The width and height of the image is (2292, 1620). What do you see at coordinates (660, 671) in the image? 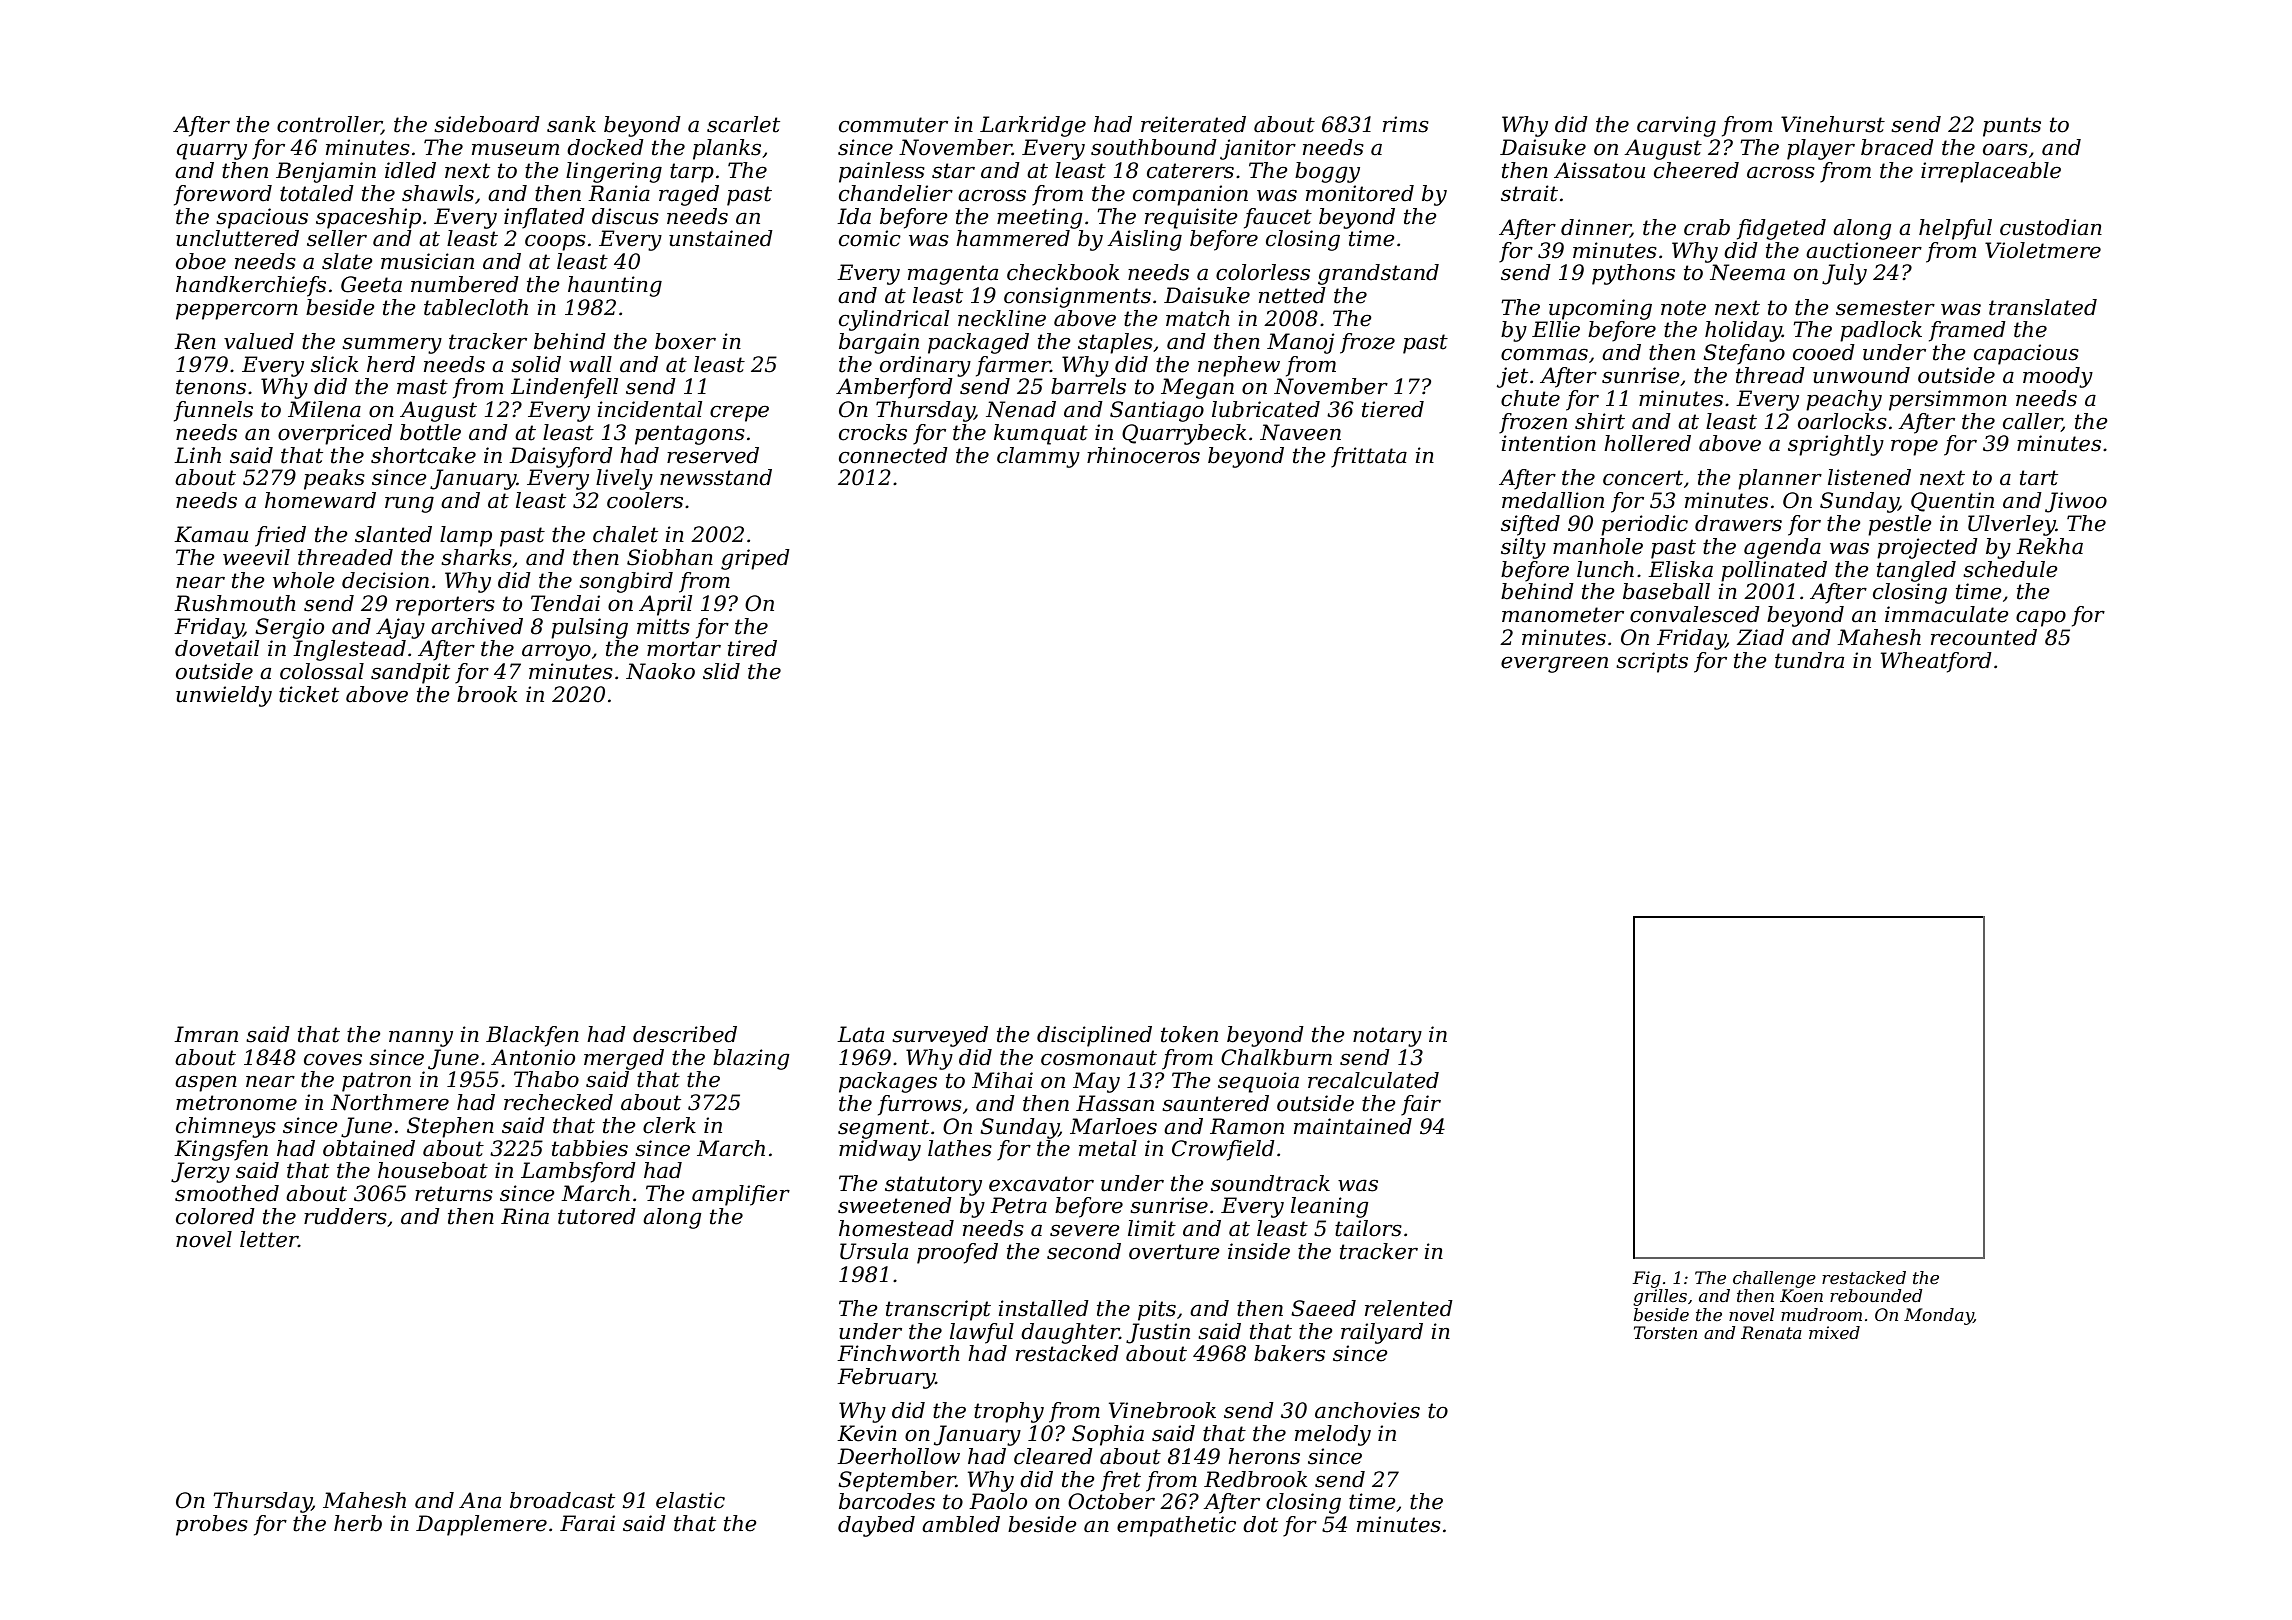
I see `Naoko` at bounding box center [660, 671].
